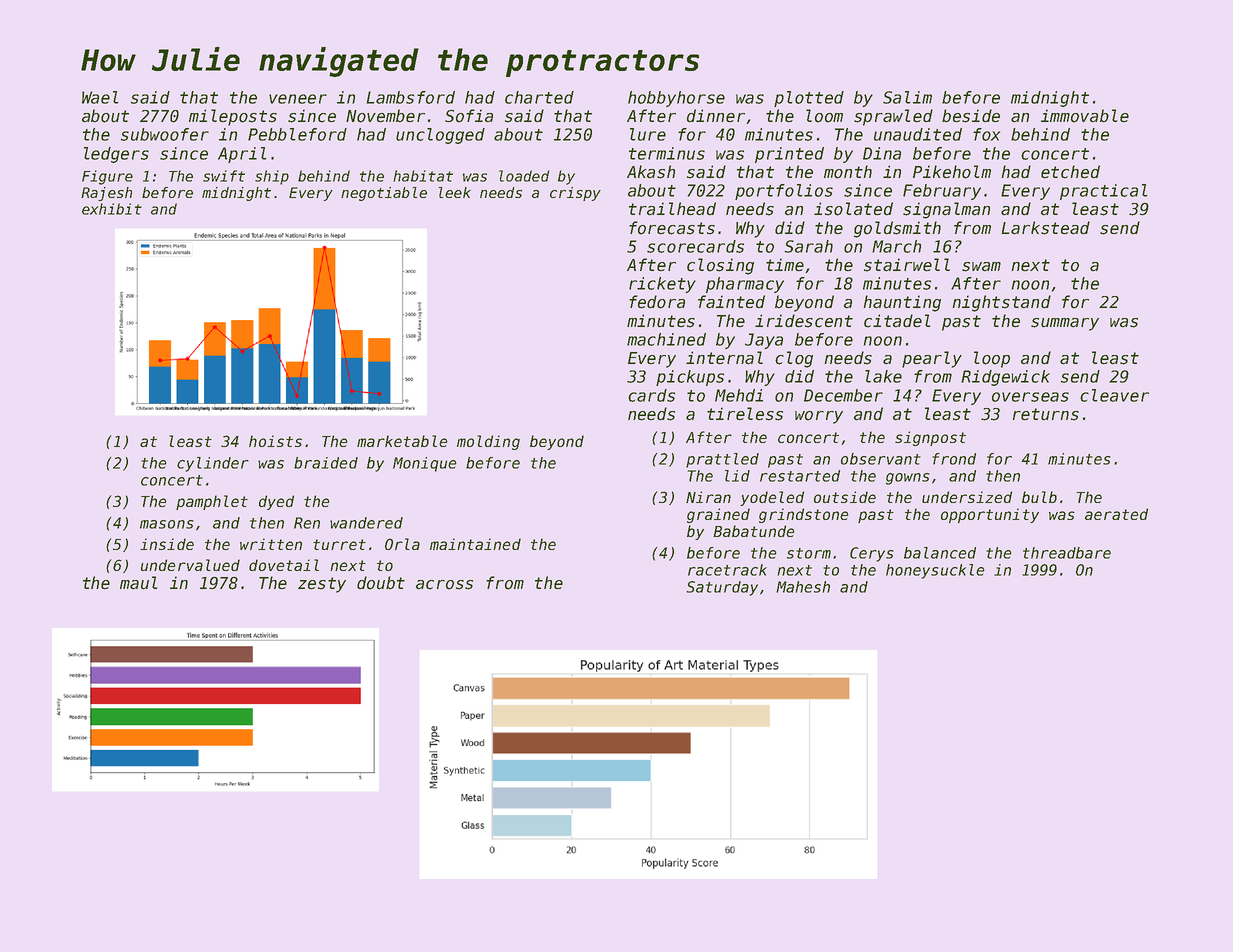 The image size is (1233, 952). I want to click on Pikeholm, so click(952, 172).
